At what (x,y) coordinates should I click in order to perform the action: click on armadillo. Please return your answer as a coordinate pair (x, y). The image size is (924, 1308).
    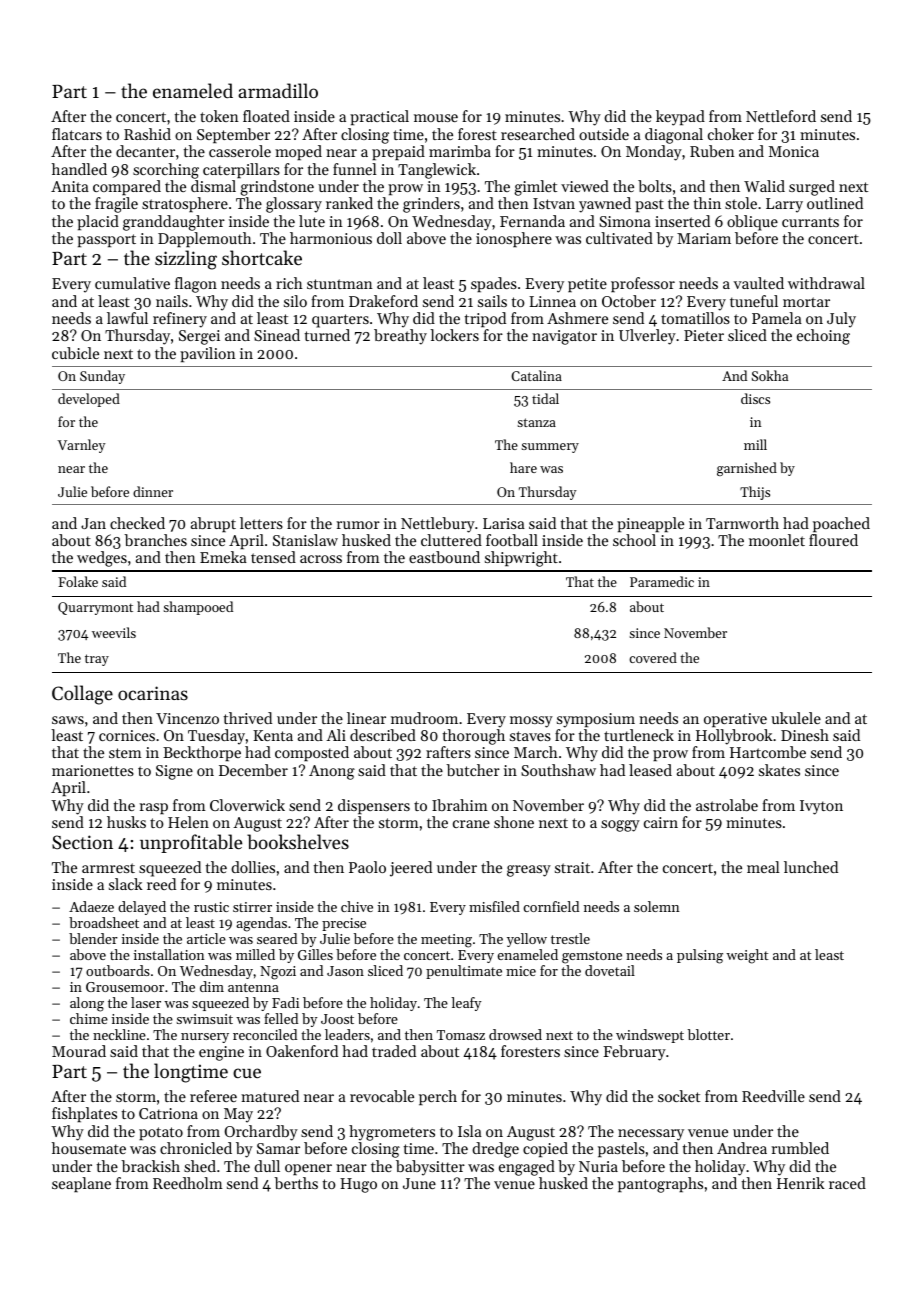
    Looking at the image, I should click on (278, 90).
